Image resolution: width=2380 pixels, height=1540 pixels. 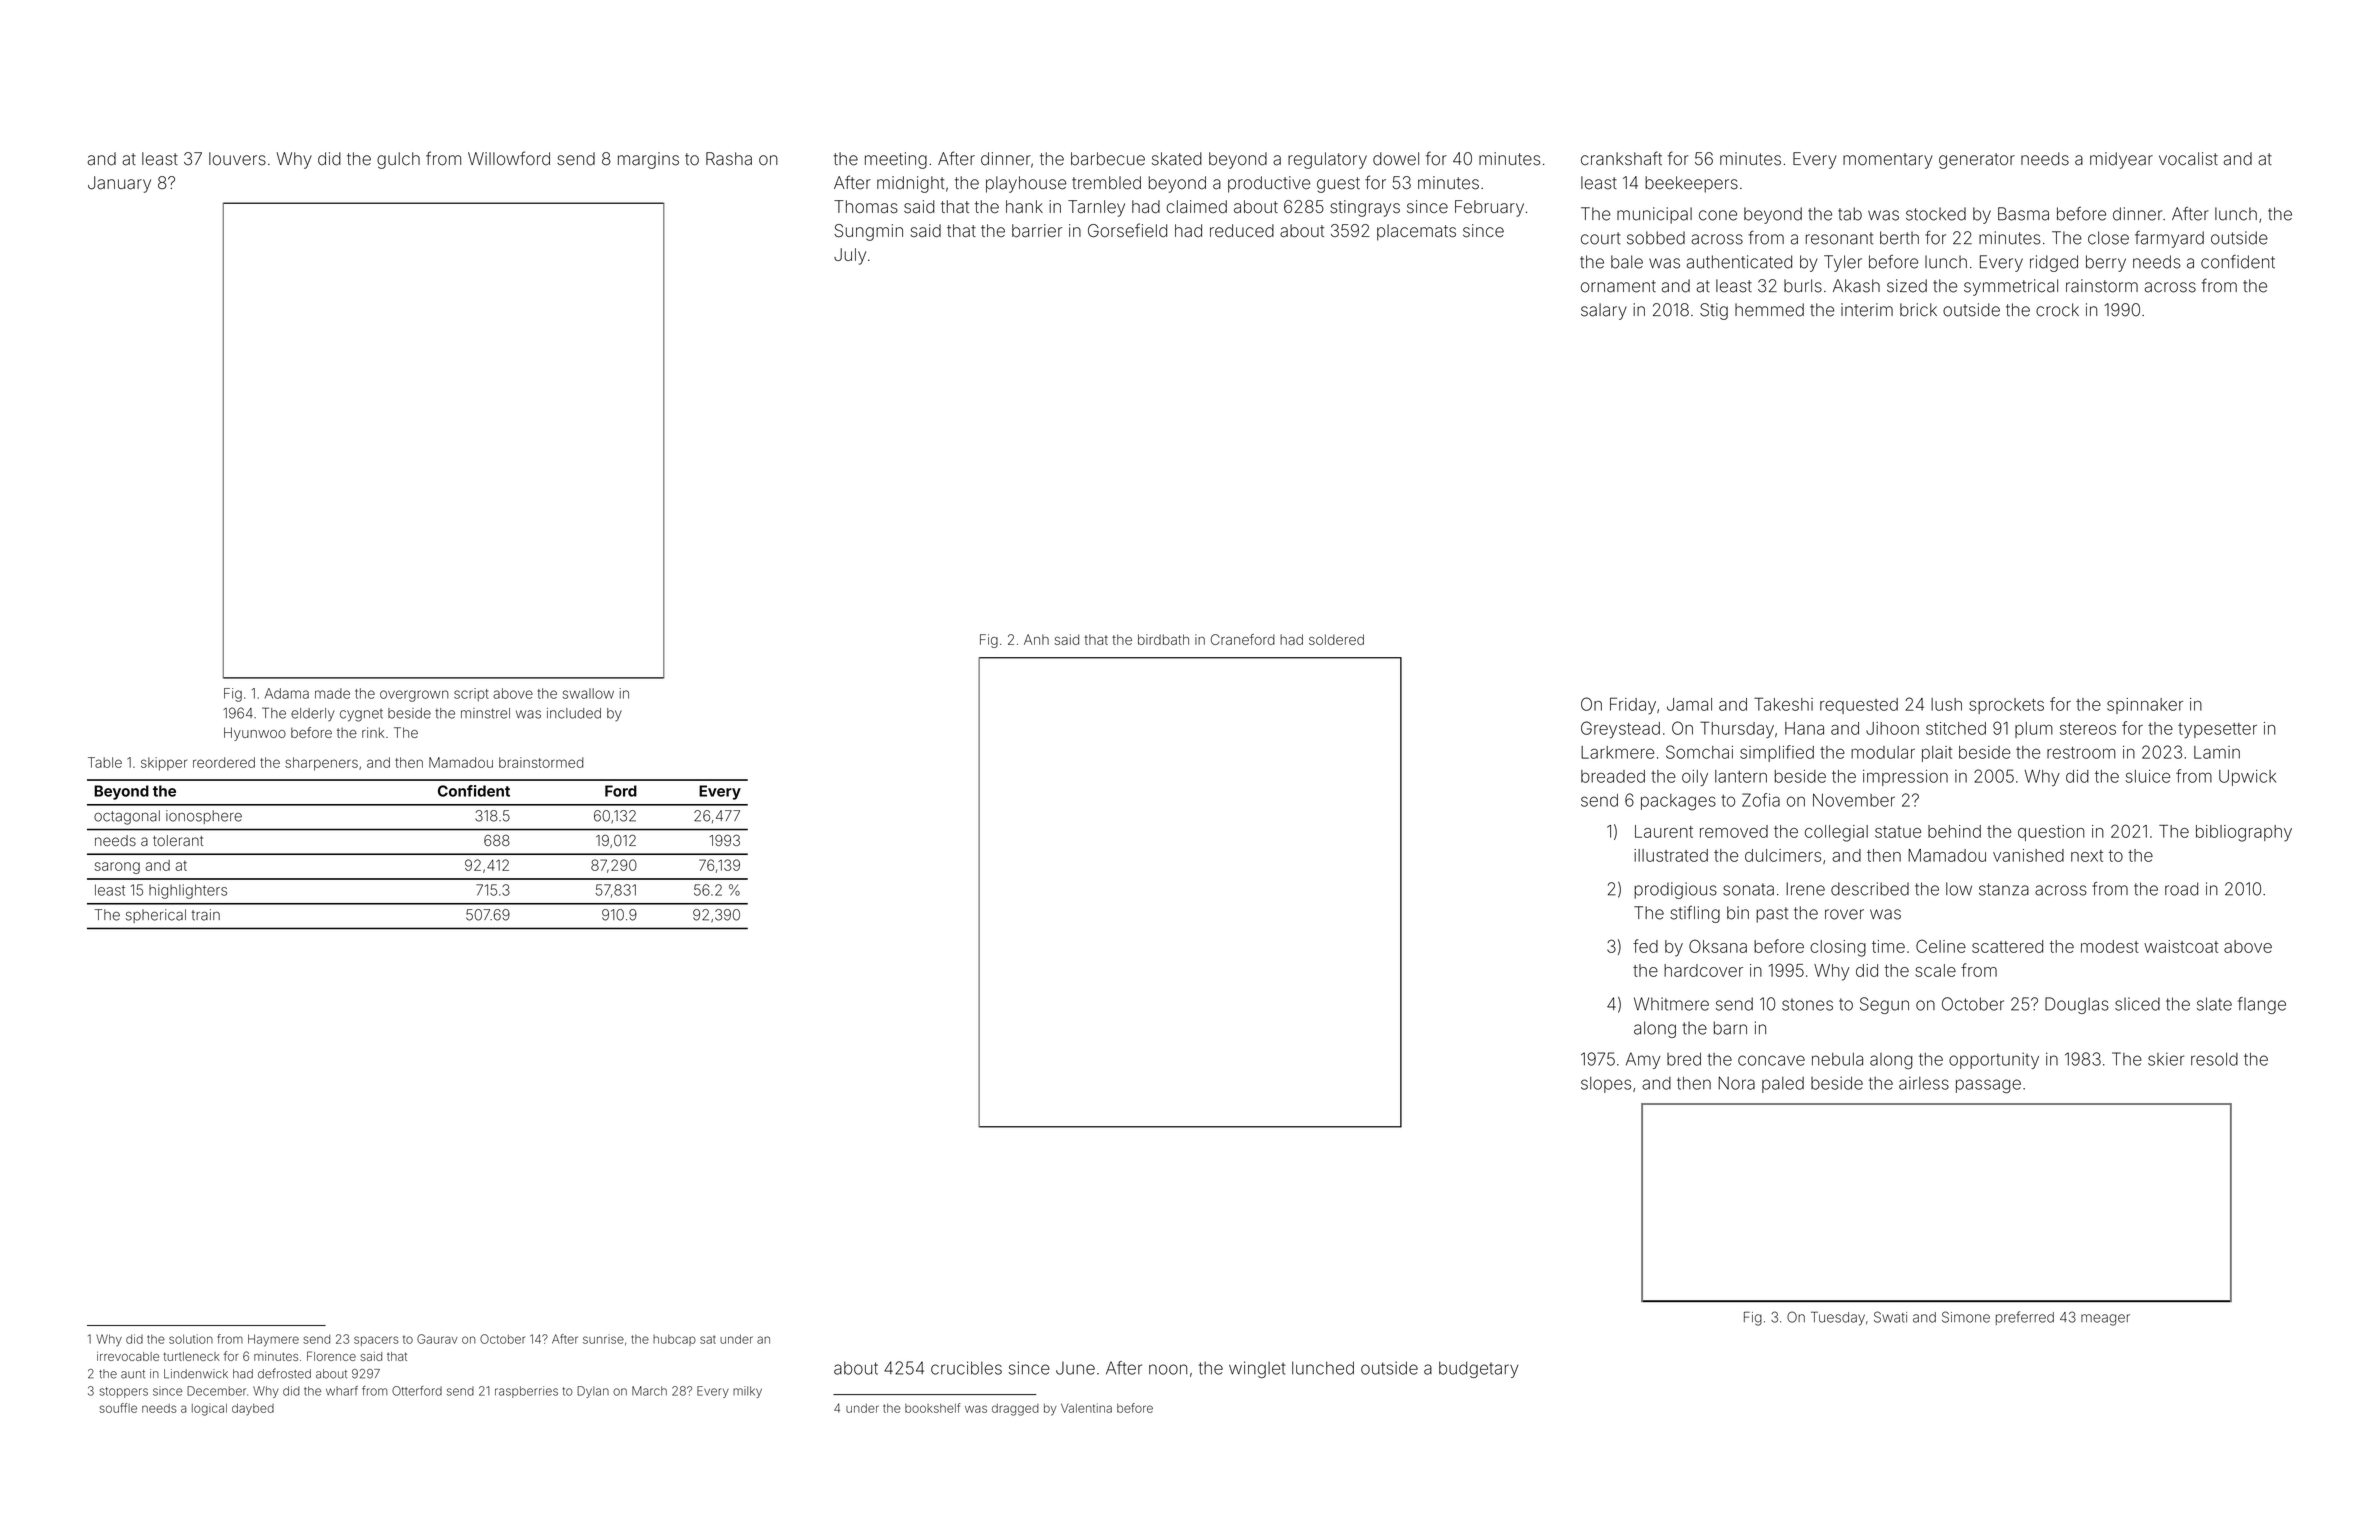 I want to click on crock, so click(x=2057, y=310).
